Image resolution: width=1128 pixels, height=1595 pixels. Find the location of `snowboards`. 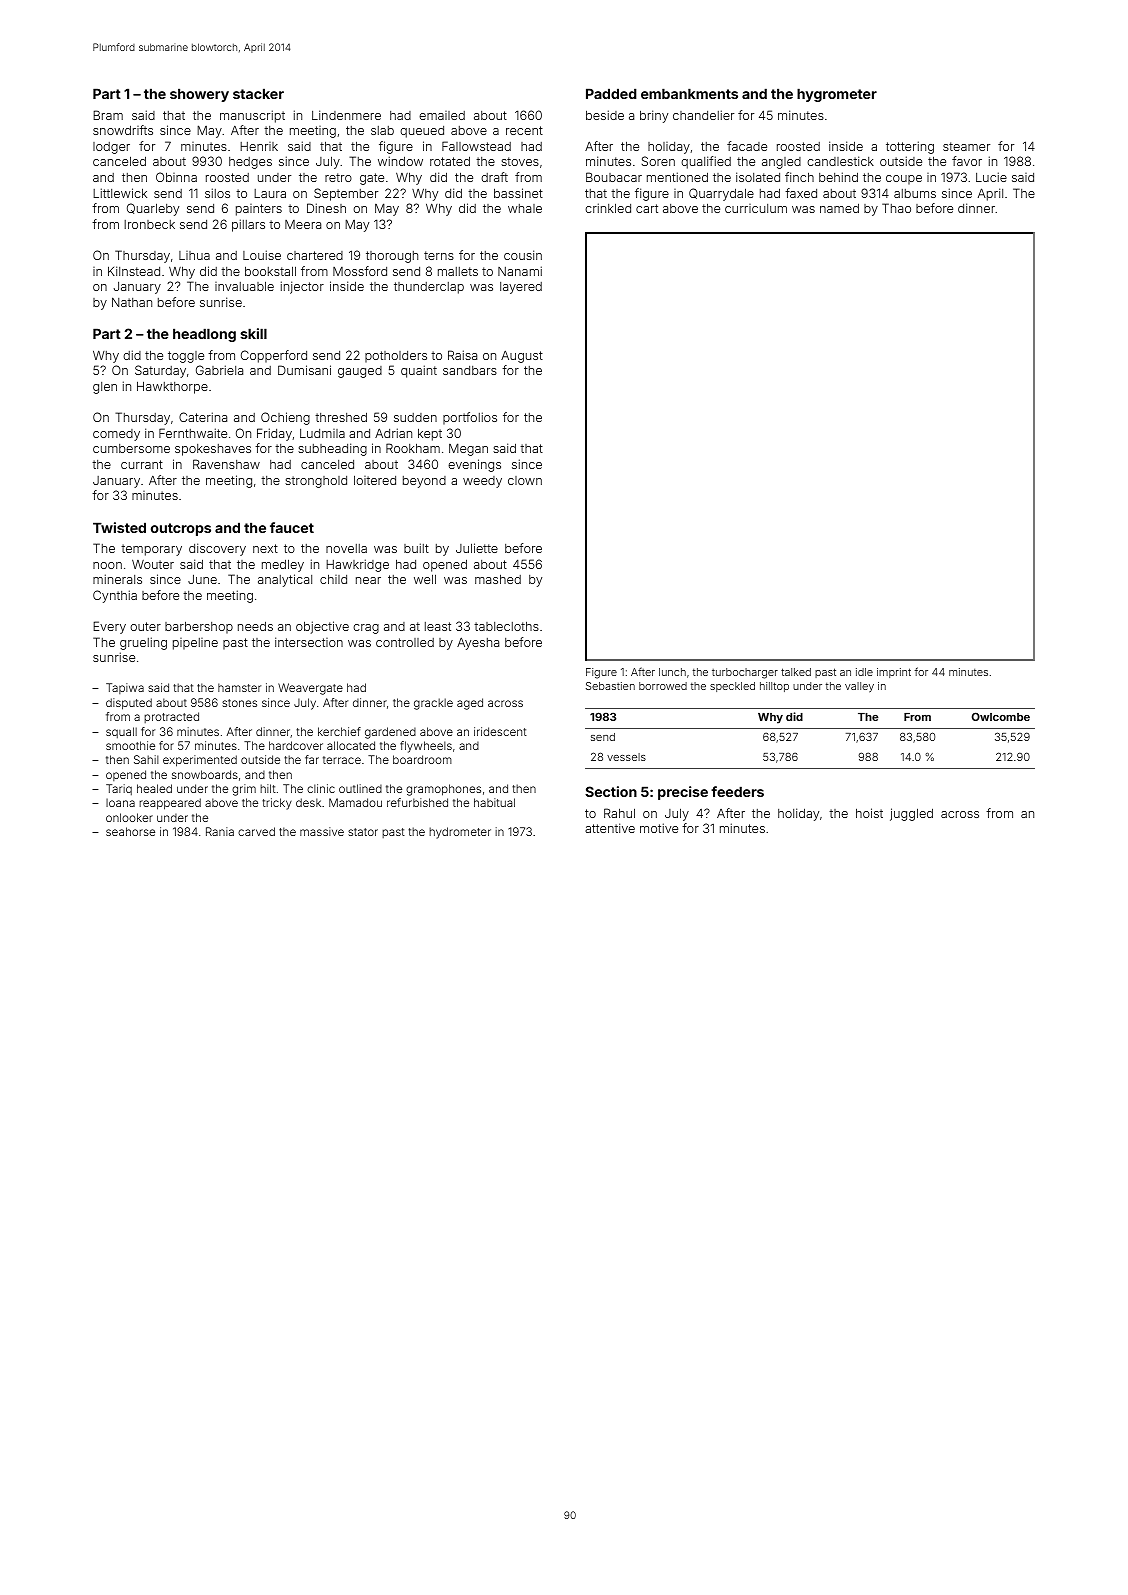

snowboards is located at coordinates (205, 774).
